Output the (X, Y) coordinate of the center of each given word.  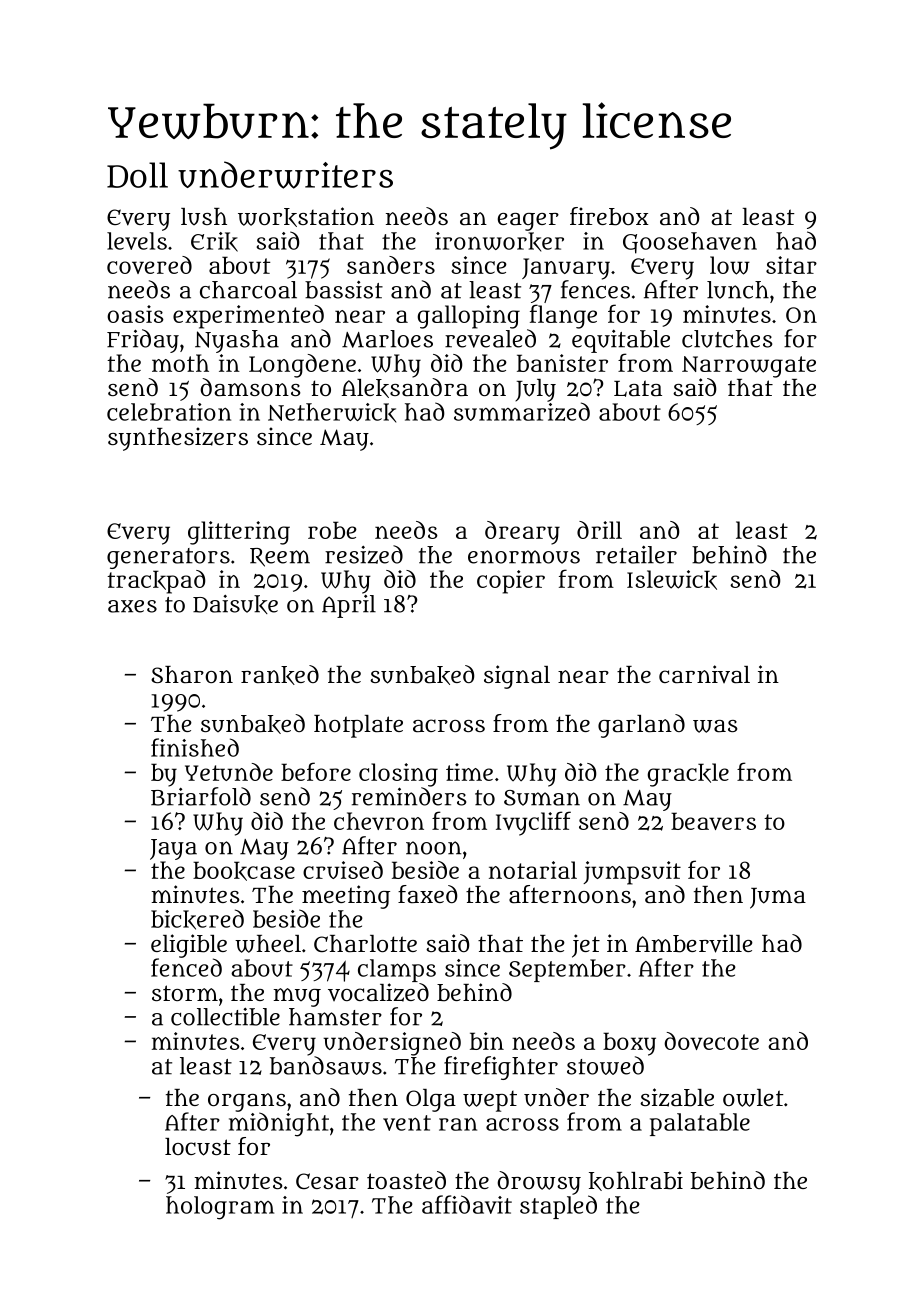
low (730, 265)
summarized (522, 411)
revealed (490, 338)
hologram (220, 1208)
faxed (428, 894)
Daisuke (235, 604)
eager (528, 222)
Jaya (173, 849)
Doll (137, 175)
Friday (143, 341)
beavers (713, 821)
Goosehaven (690, 243)
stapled (558, 1207)
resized (364, 554)
